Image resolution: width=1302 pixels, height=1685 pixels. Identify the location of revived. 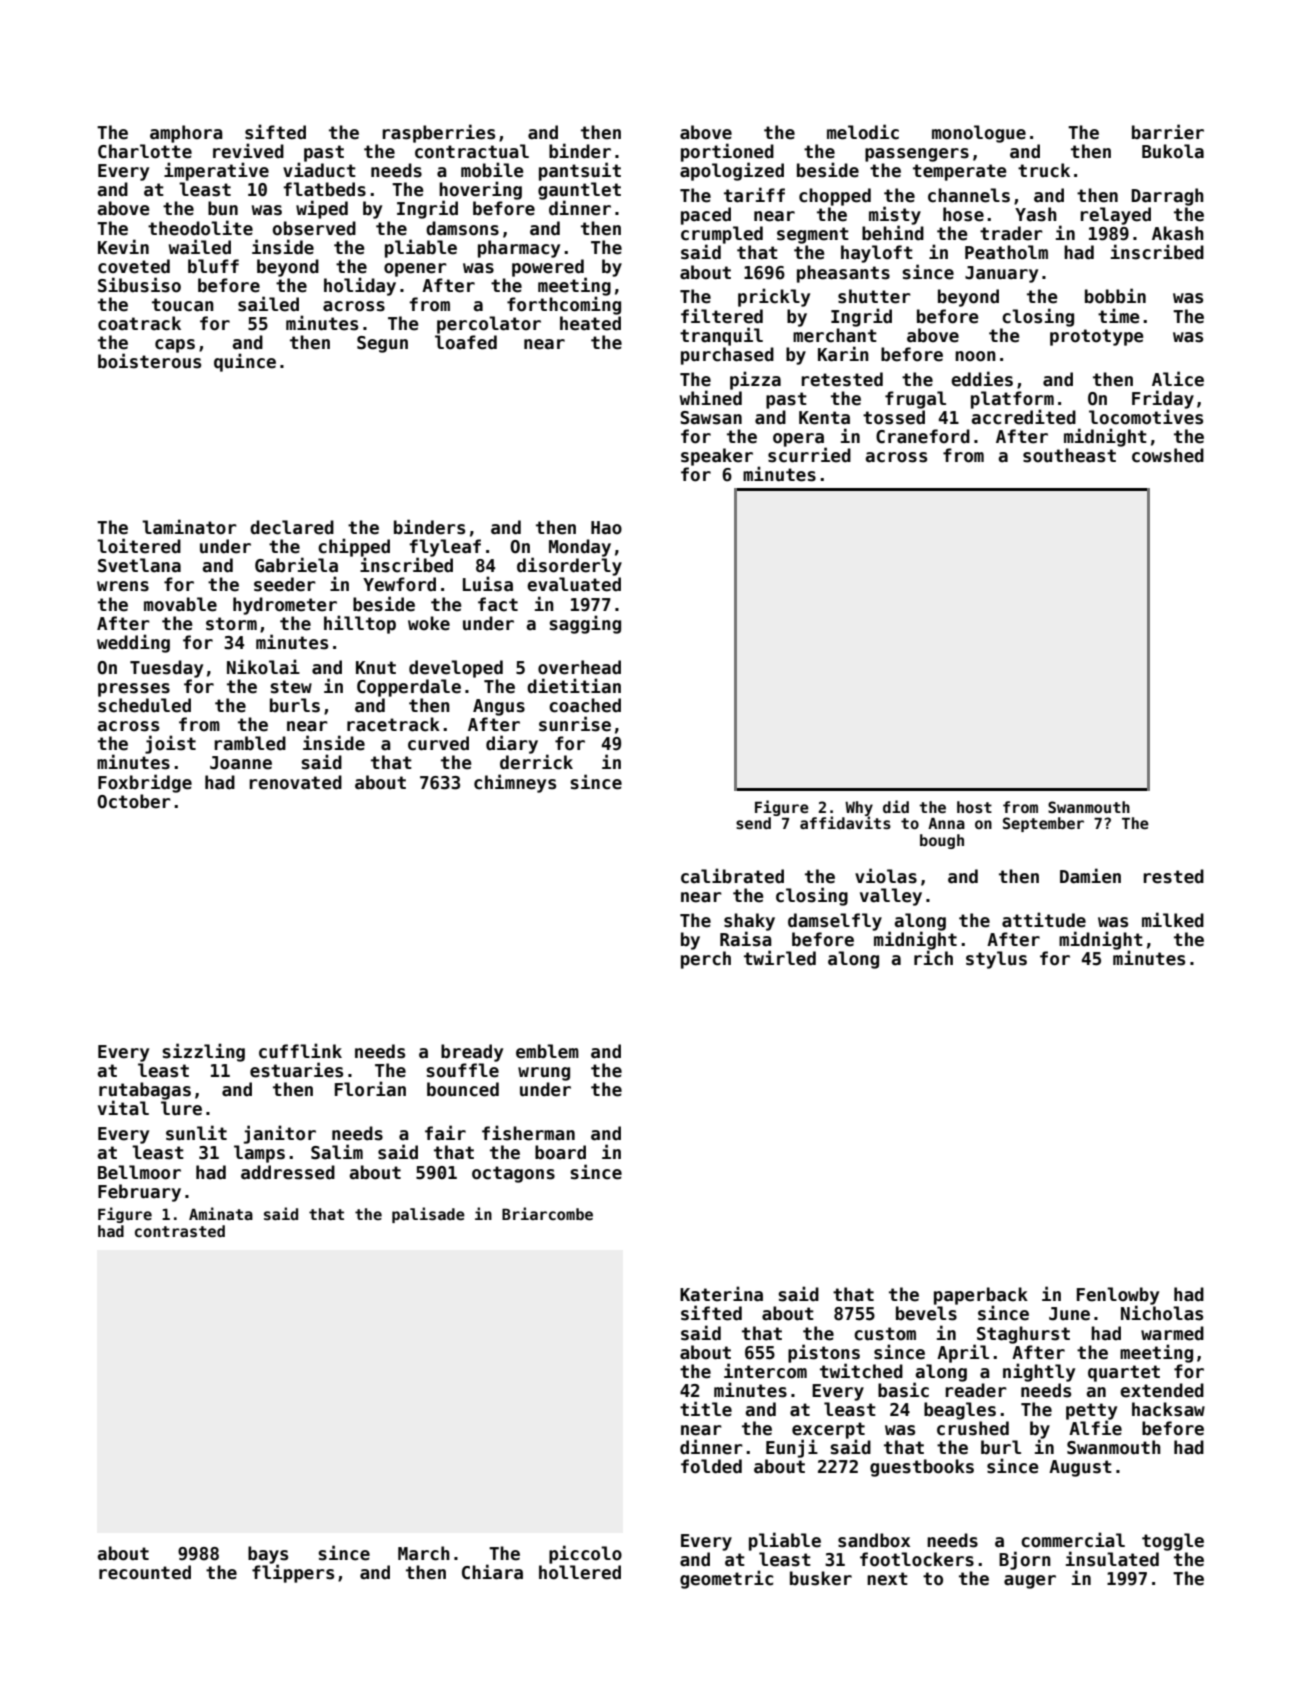
(248, 151).
